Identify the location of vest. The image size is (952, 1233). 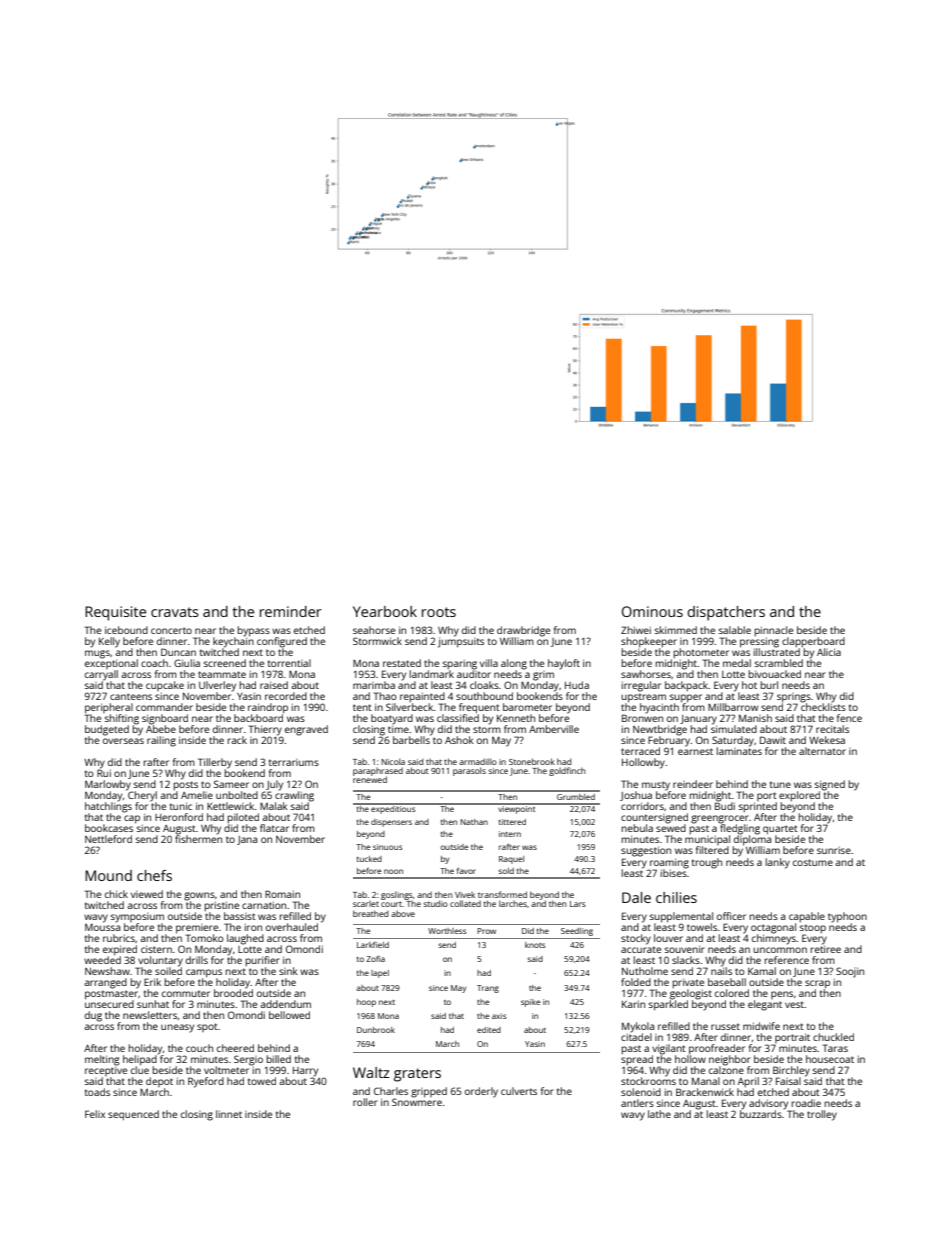
(794, 1004).
